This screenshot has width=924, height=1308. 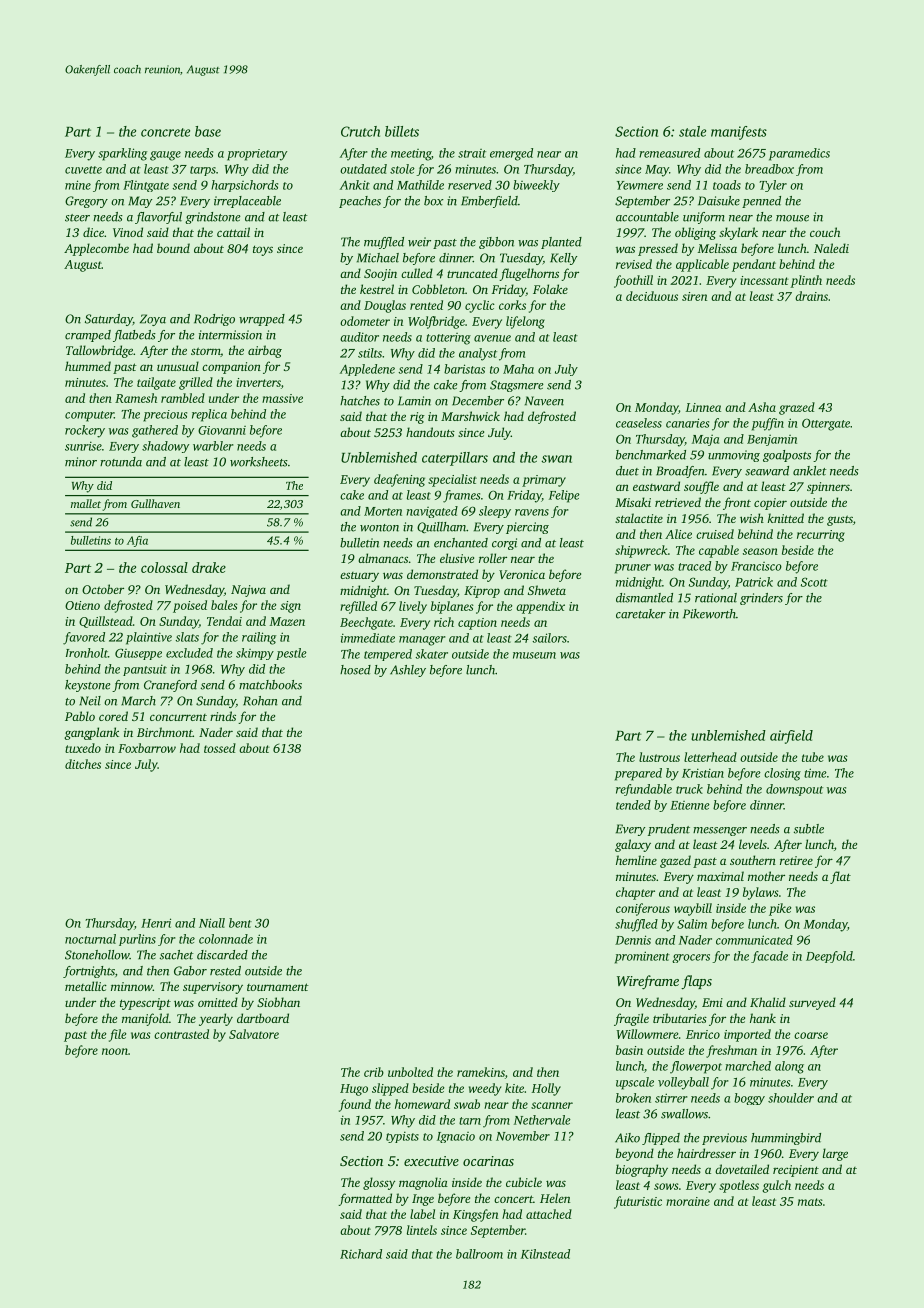 I want to click on ballroom, so click(x=479, y=1254).
